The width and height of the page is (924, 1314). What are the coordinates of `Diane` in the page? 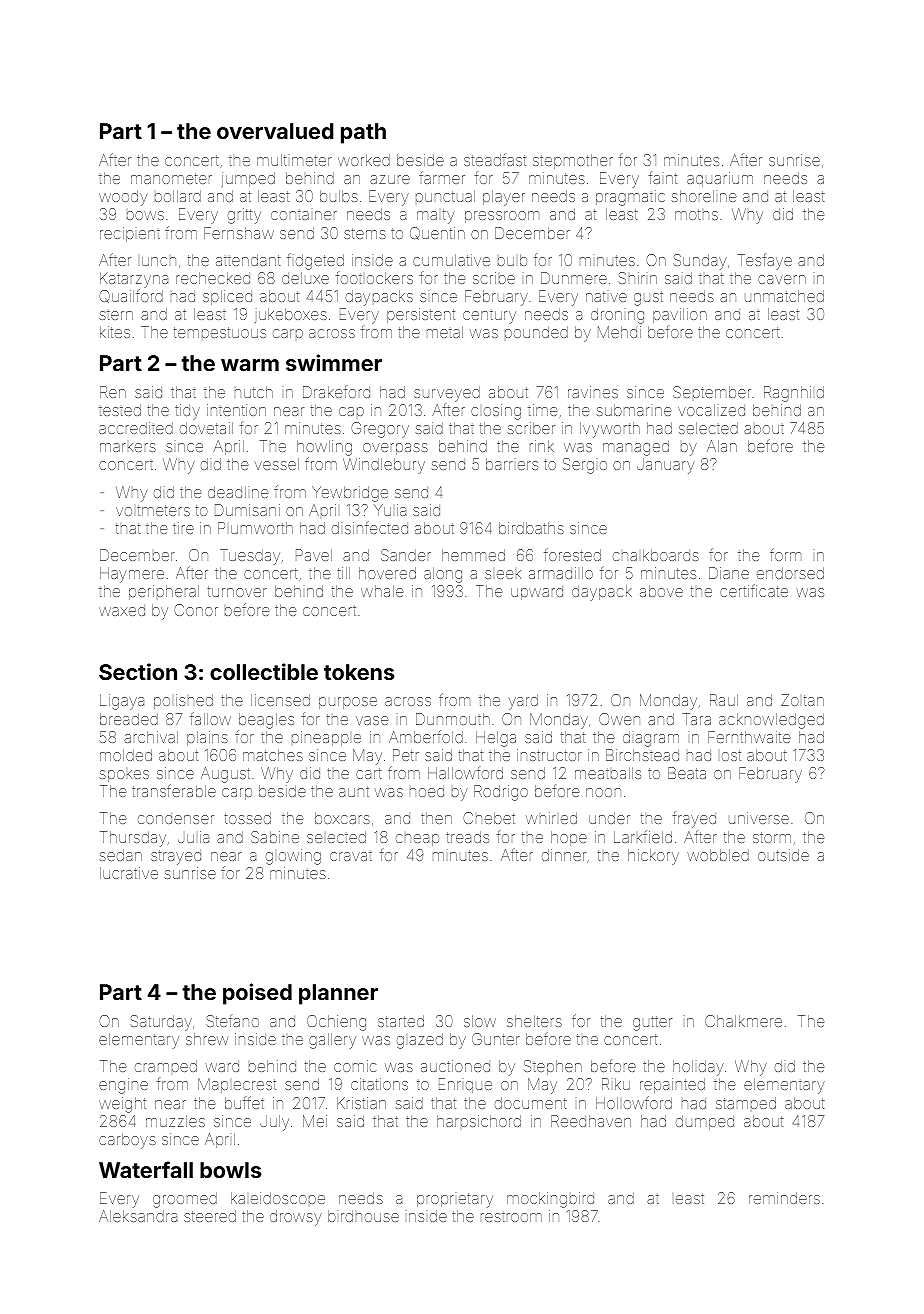 It's located at (729, 573).
